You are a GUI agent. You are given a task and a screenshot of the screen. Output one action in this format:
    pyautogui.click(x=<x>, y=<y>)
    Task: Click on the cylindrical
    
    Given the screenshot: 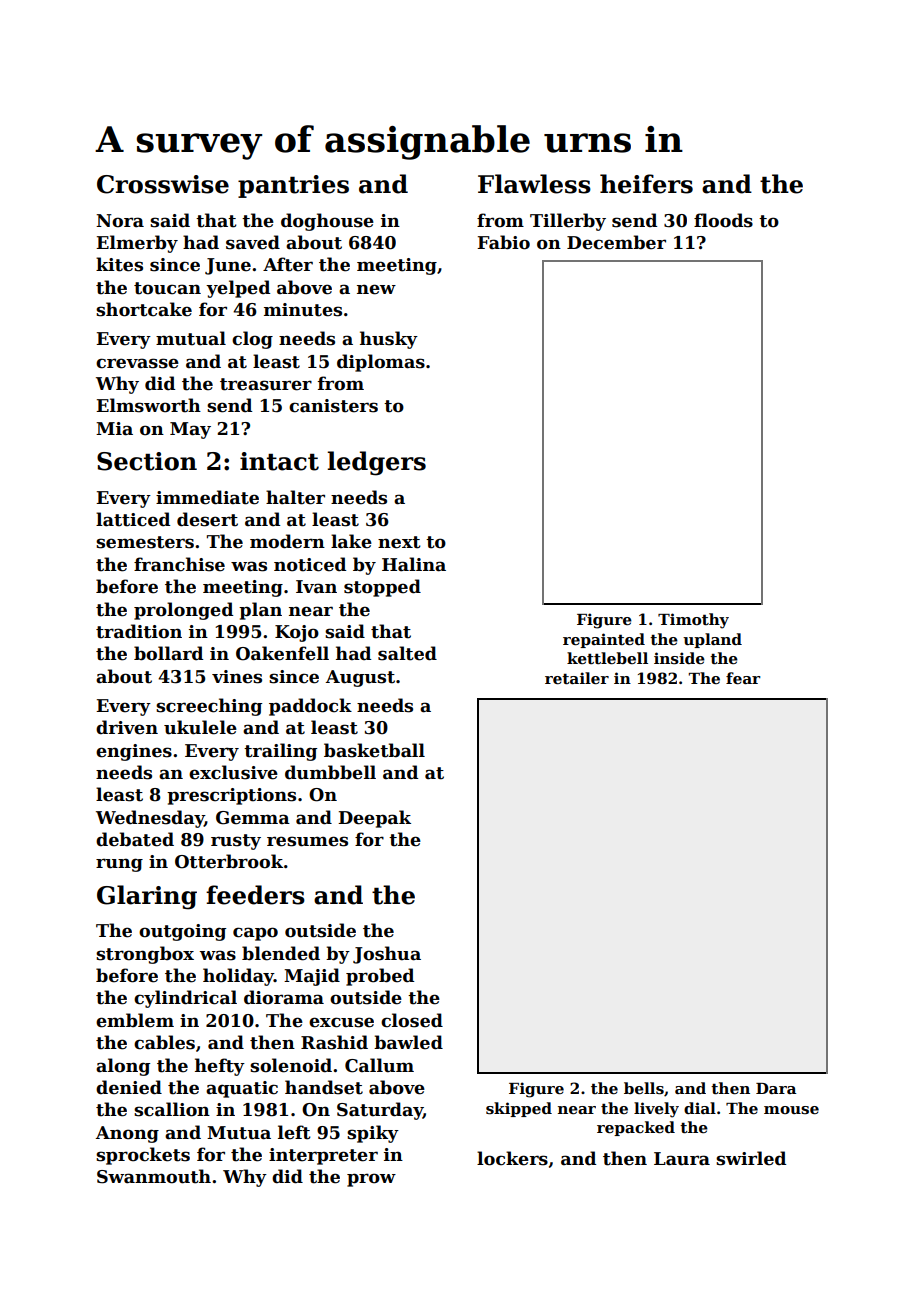 What is the action you would take?
    pyautogui.click(x=185, y=999)
